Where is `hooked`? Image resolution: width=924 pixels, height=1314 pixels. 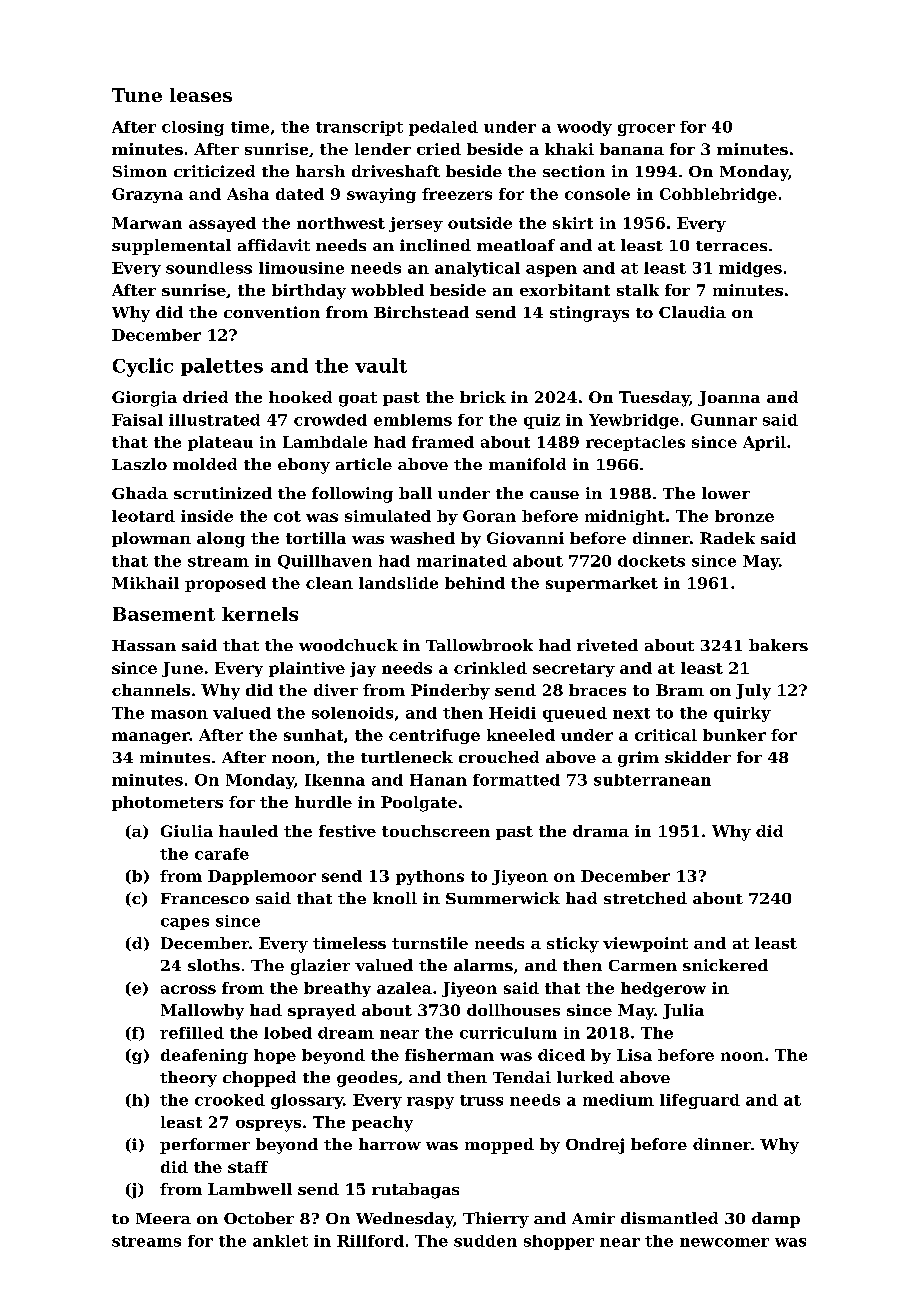 hooked is located at coordinates (300, 397).
